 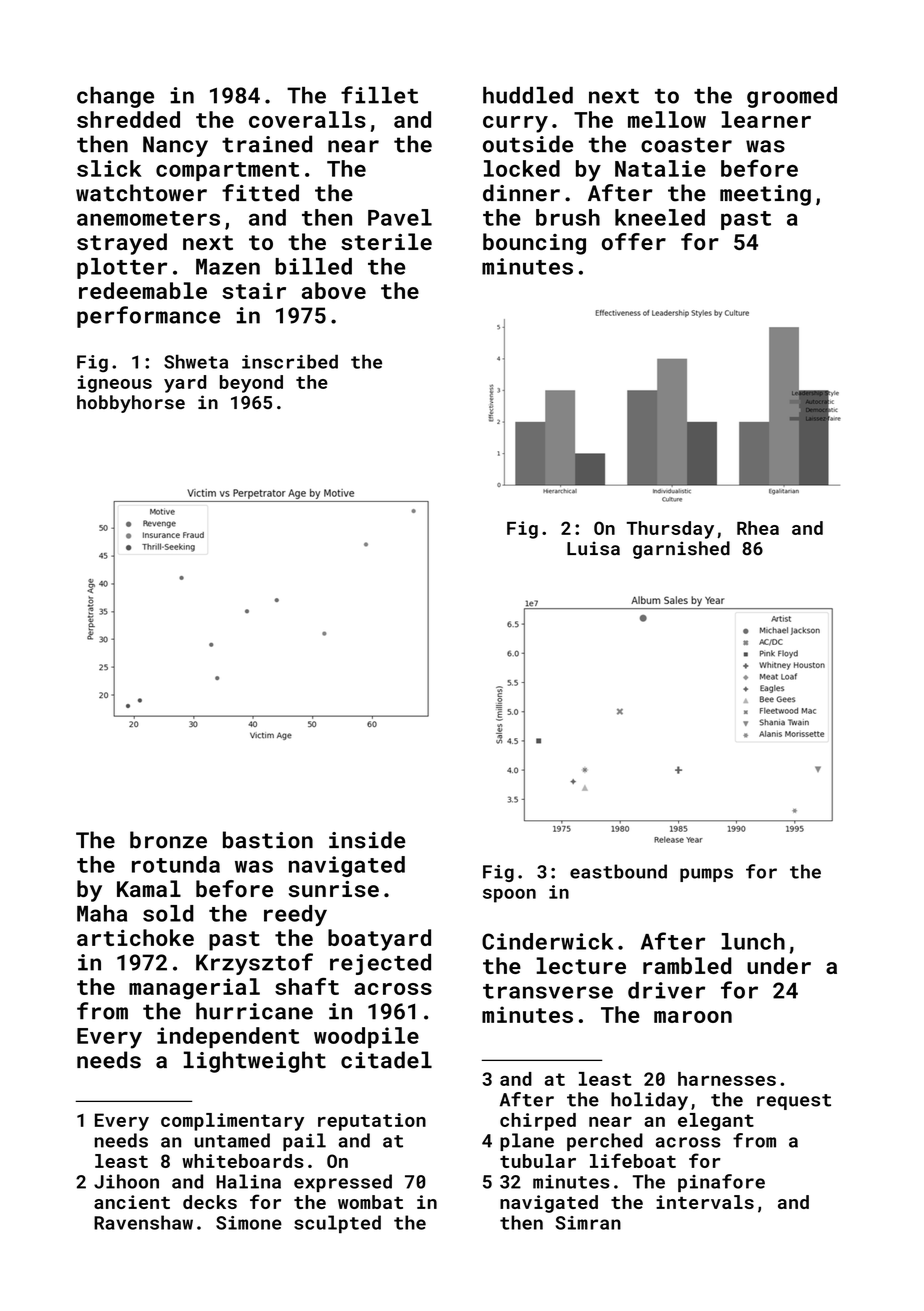 What do you see at coordinates (686, 145) in the page?
I see `coaster` at bounding box center [686, 145].
